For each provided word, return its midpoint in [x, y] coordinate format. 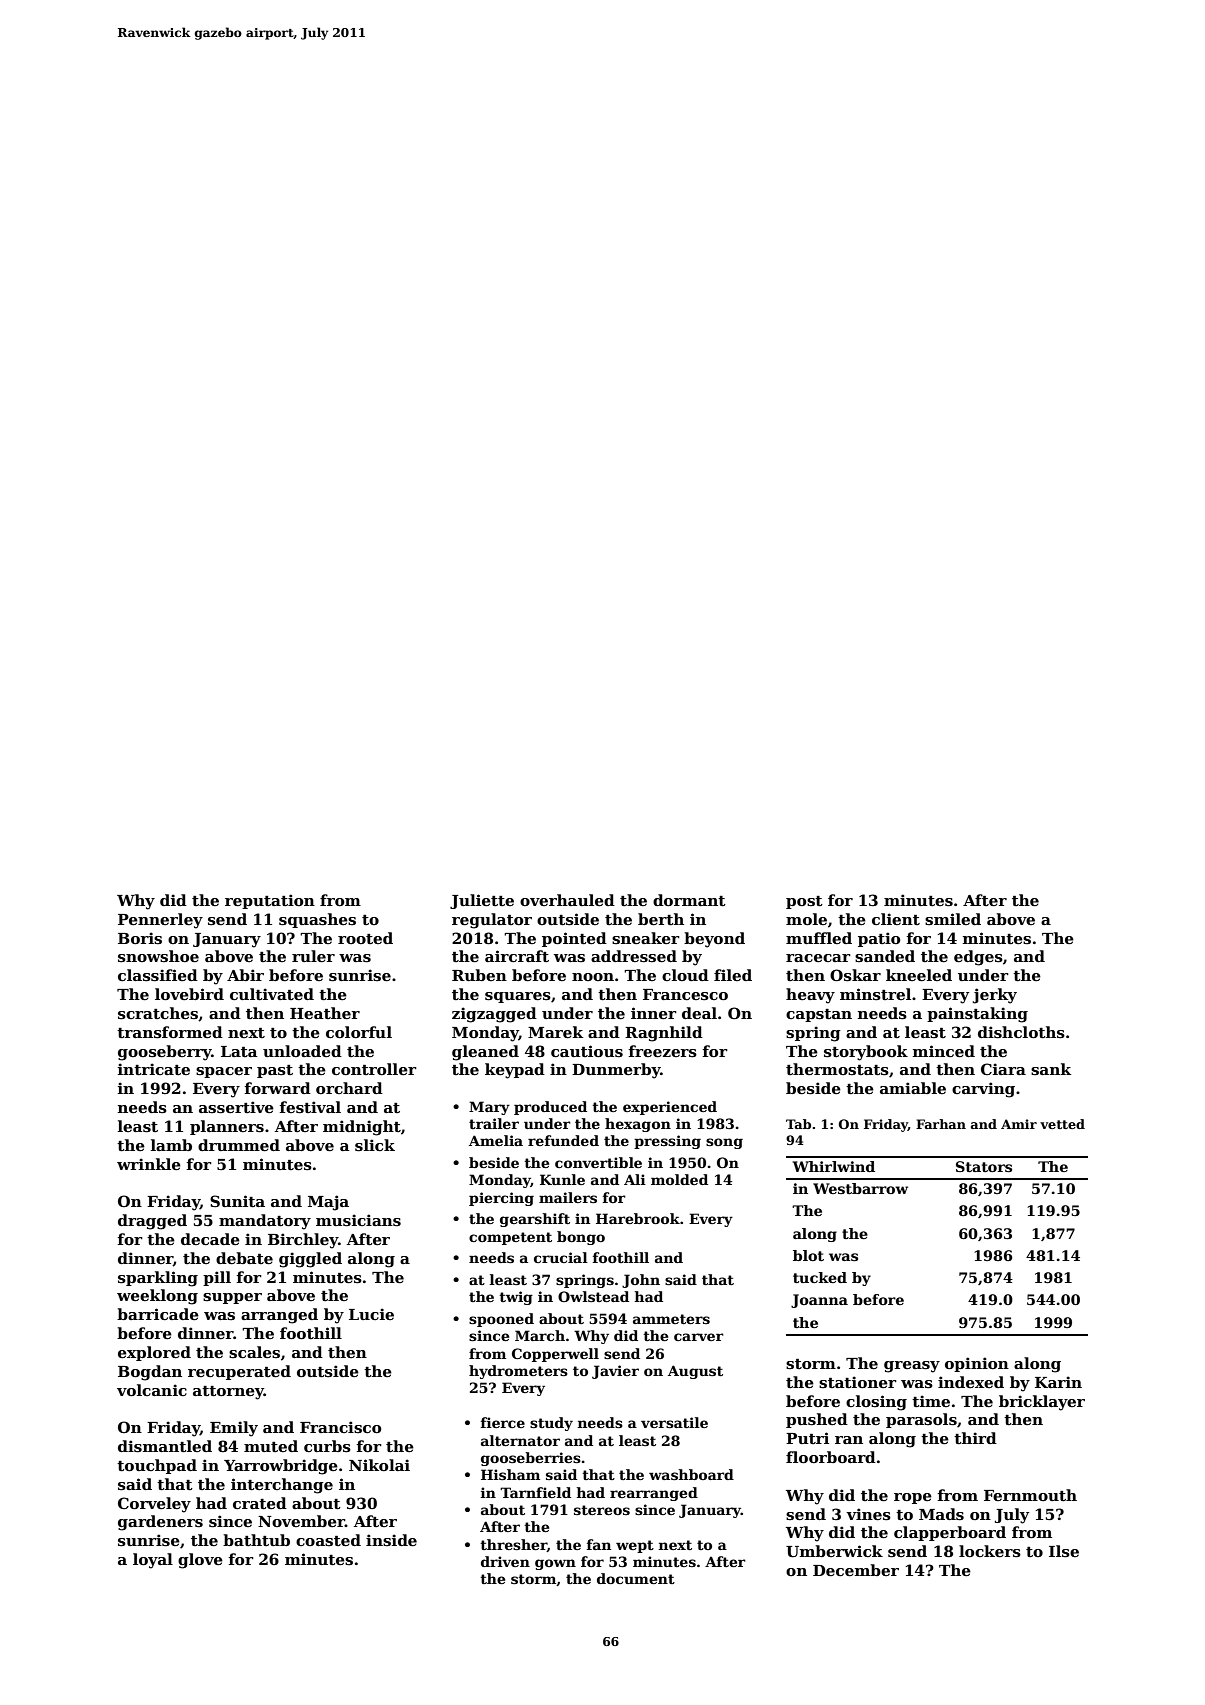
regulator [492, 921]
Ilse [1064, 1551]
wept [635, 1546]
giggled [310, 1260]
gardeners [160, 1523]
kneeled [919, 975]
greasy [912, 1367]
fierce [503, 1422]
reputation [270, 901]
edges [978, 958]
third [975, 1438]
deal [699, 1013]
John [641, 1281]
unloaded [302, 1051]
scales [254, 1352]
